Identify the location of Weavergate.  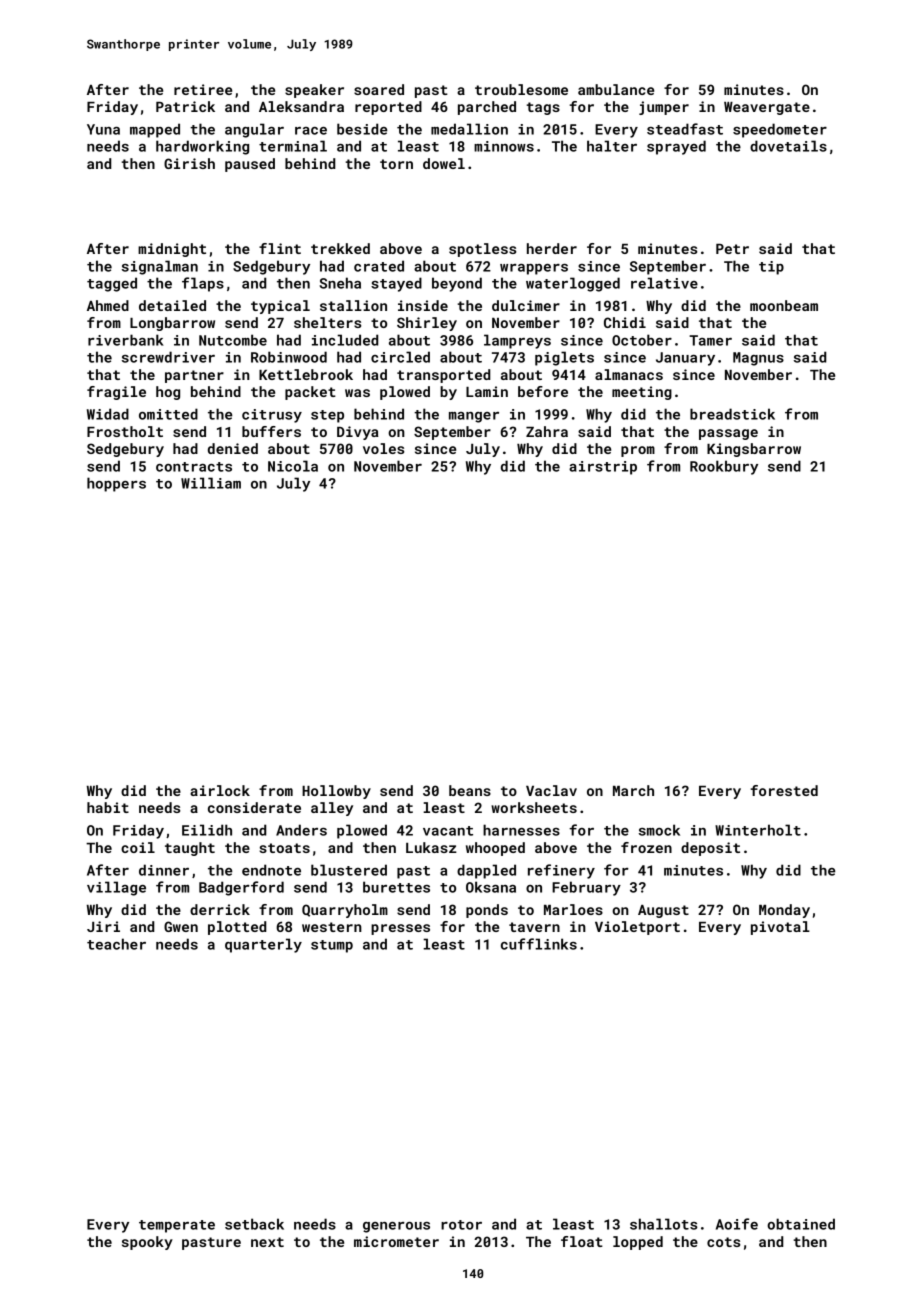
(767, 108).
